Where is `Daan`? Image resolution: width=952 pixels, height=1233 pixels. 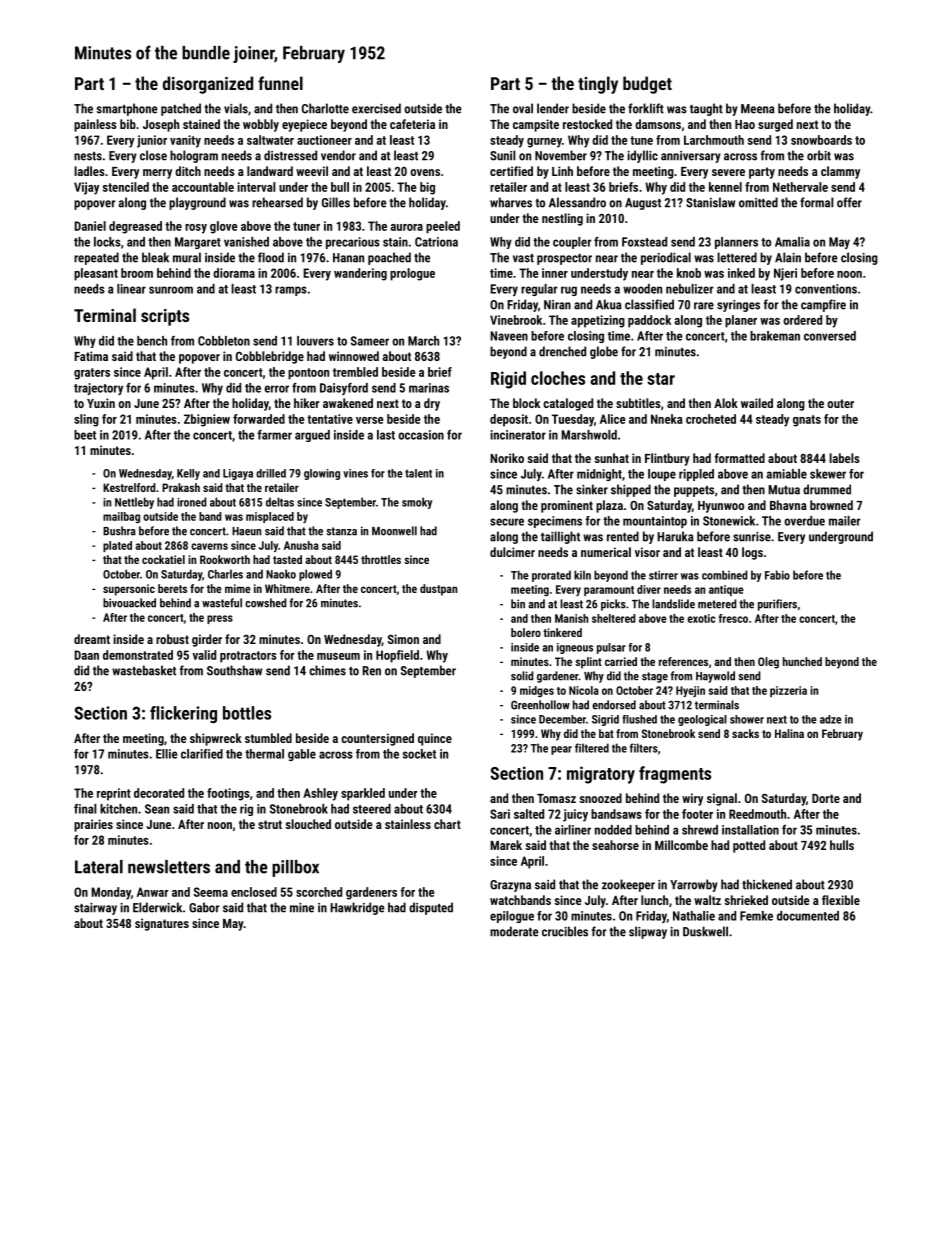
Daan is located at coordinates (86, 655).
